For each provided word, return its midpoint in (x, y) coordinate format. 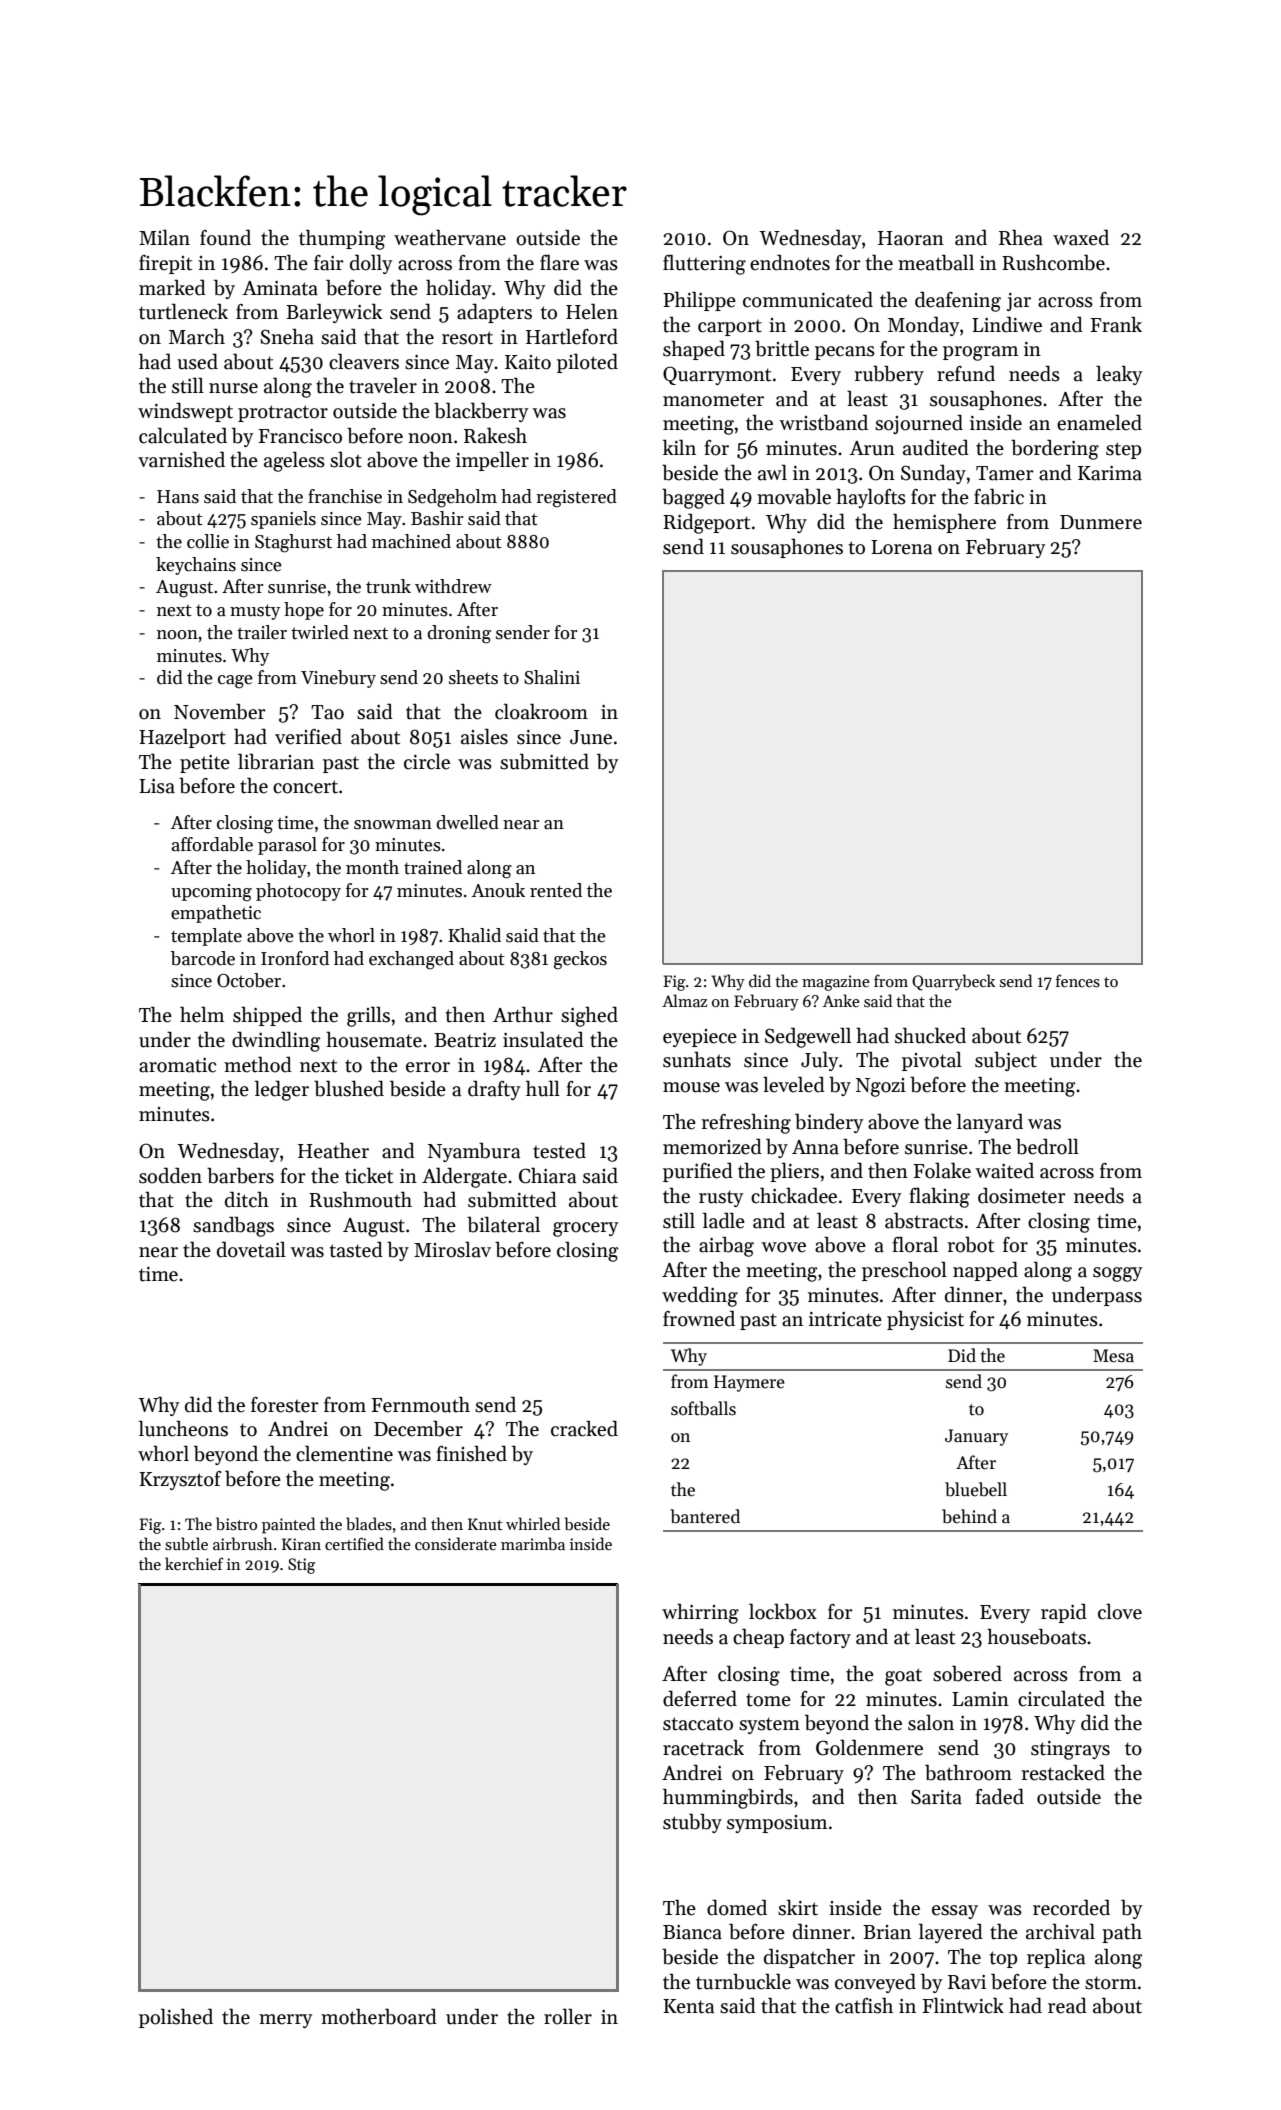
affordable (212, 844)
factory (820, 1638)
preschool (904, 1271)
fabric (999, 496)
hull (543, 1088)
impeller (492, 461)
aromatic (177, 1065)
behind (969, 1516)
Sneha (287, 336)
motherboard (379, 2016)
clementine (344, 1453)
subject (1006, 1061)
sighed (589, 1016)
